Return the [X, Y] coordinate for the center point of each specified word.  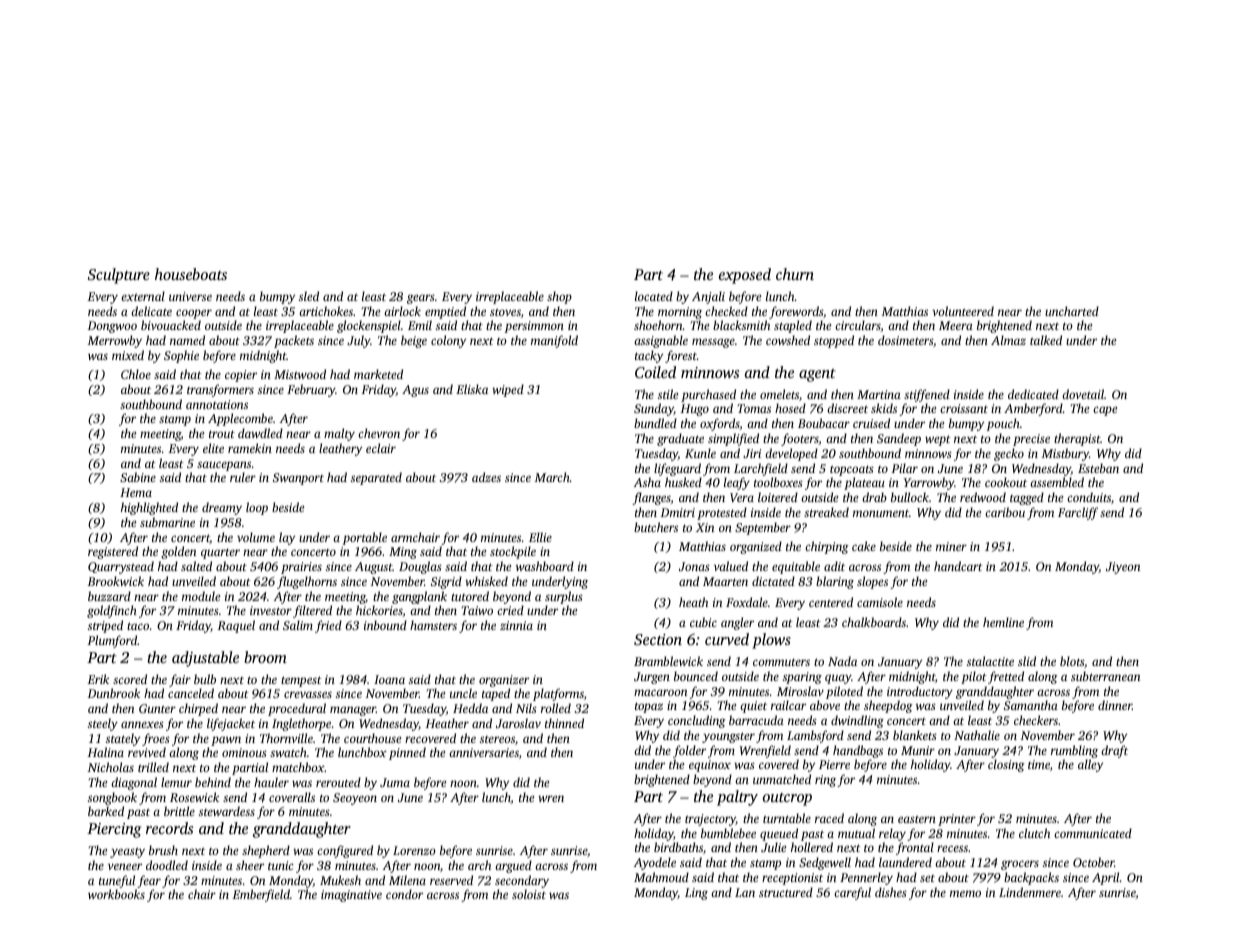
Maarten [725, 581]
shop [559, 297]
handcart [958, 566]
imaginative [351, 896]
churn [795, 274]
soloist [529, 894]
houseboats [191, 274]
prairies [301, 568]
